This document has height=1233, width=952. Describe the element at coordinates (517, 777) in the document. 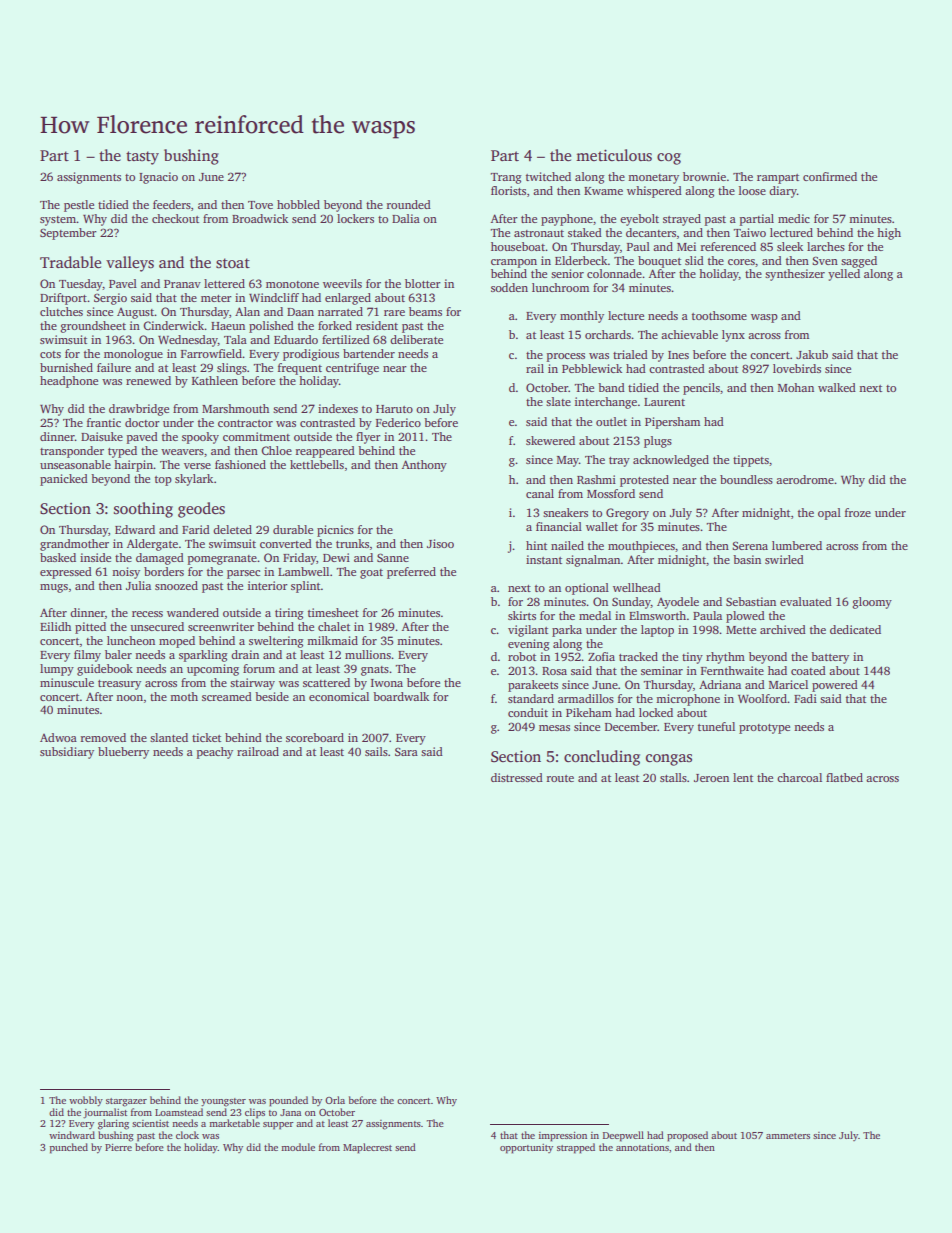

I see `distressed` at that location.
